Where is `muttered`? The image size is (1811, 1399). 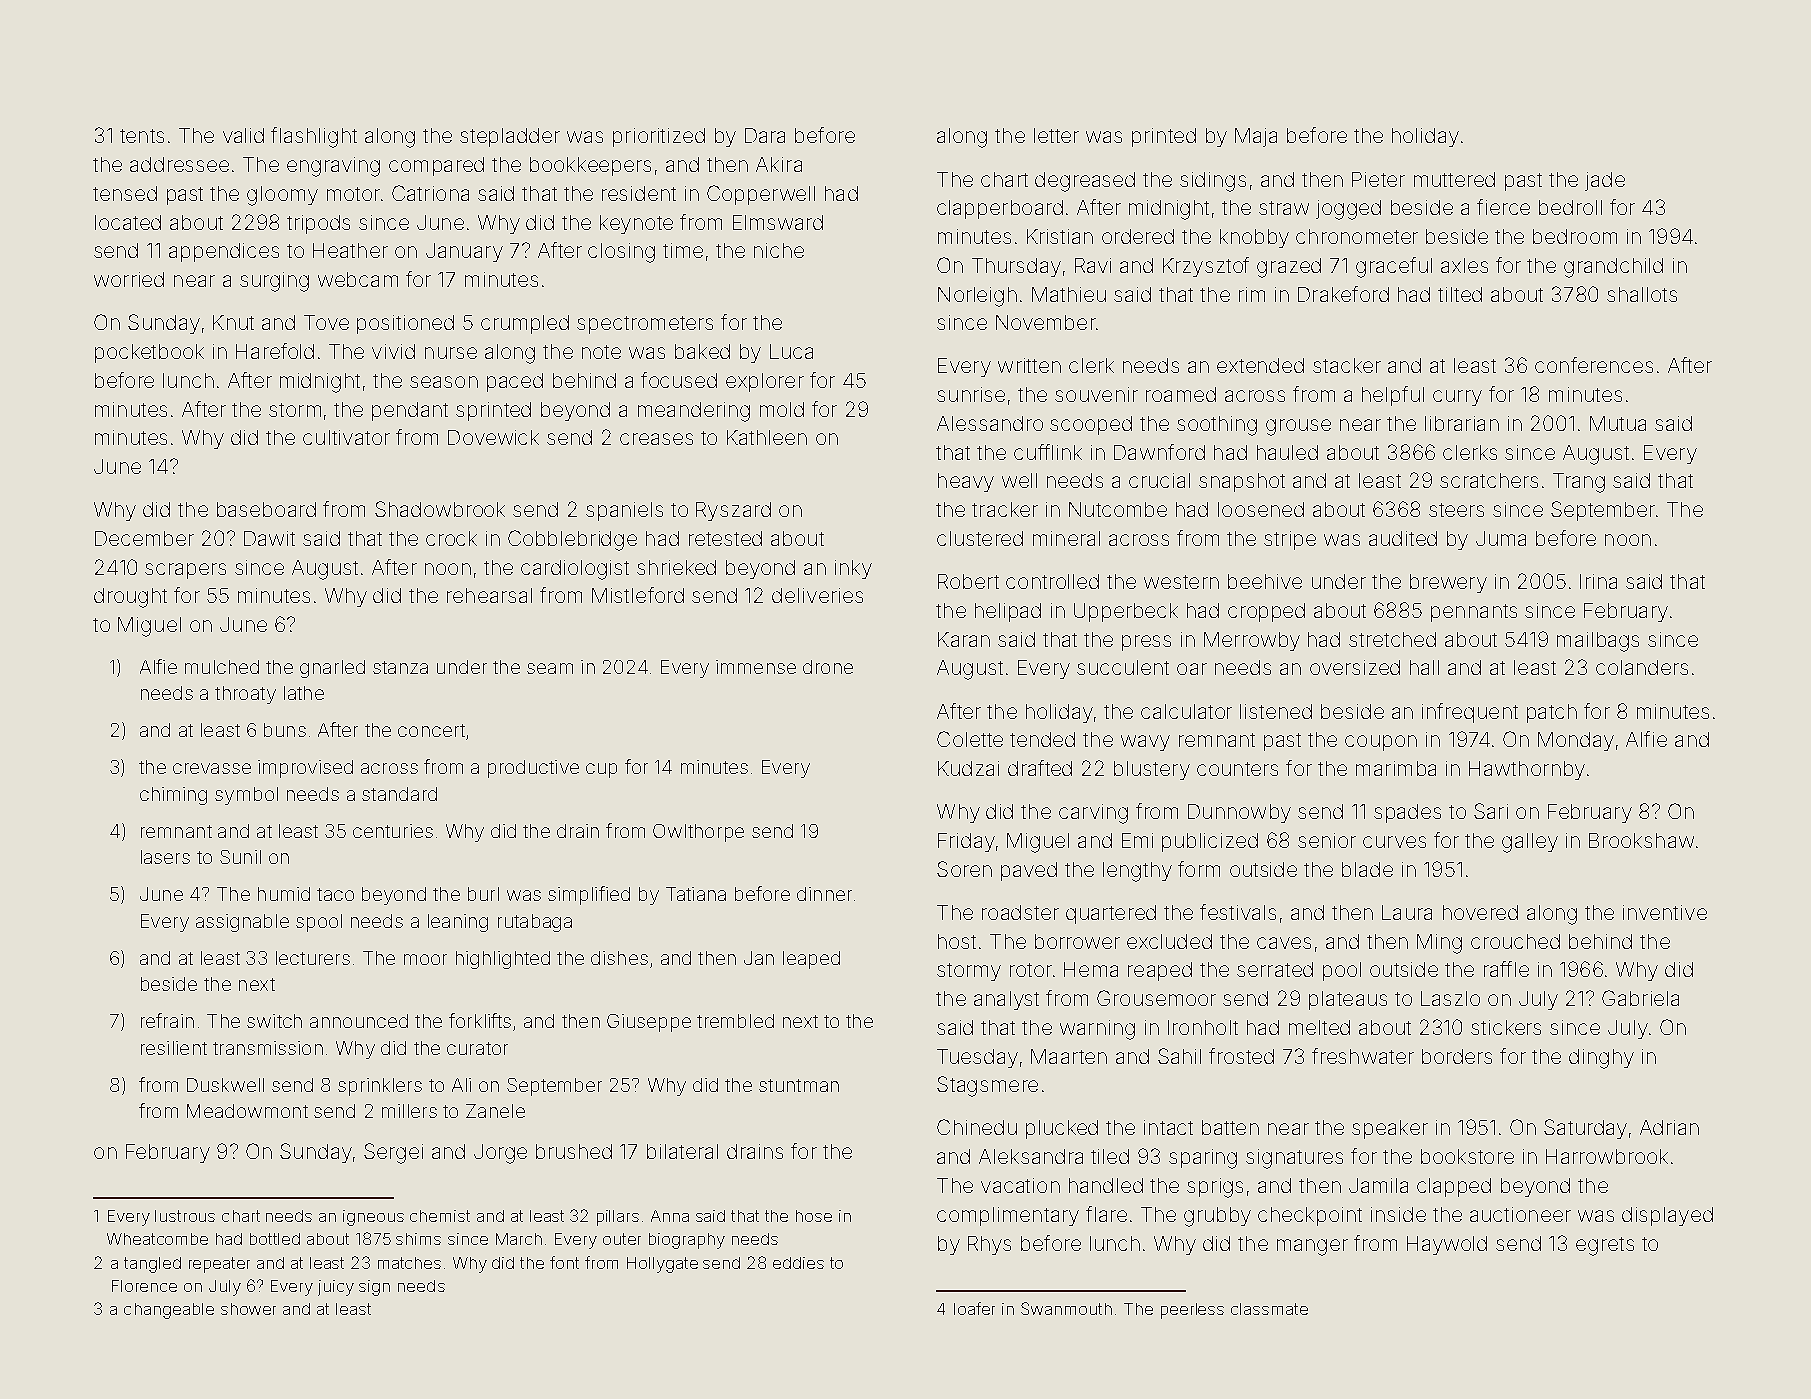
muttered is located at coordinates (1454, 179).
